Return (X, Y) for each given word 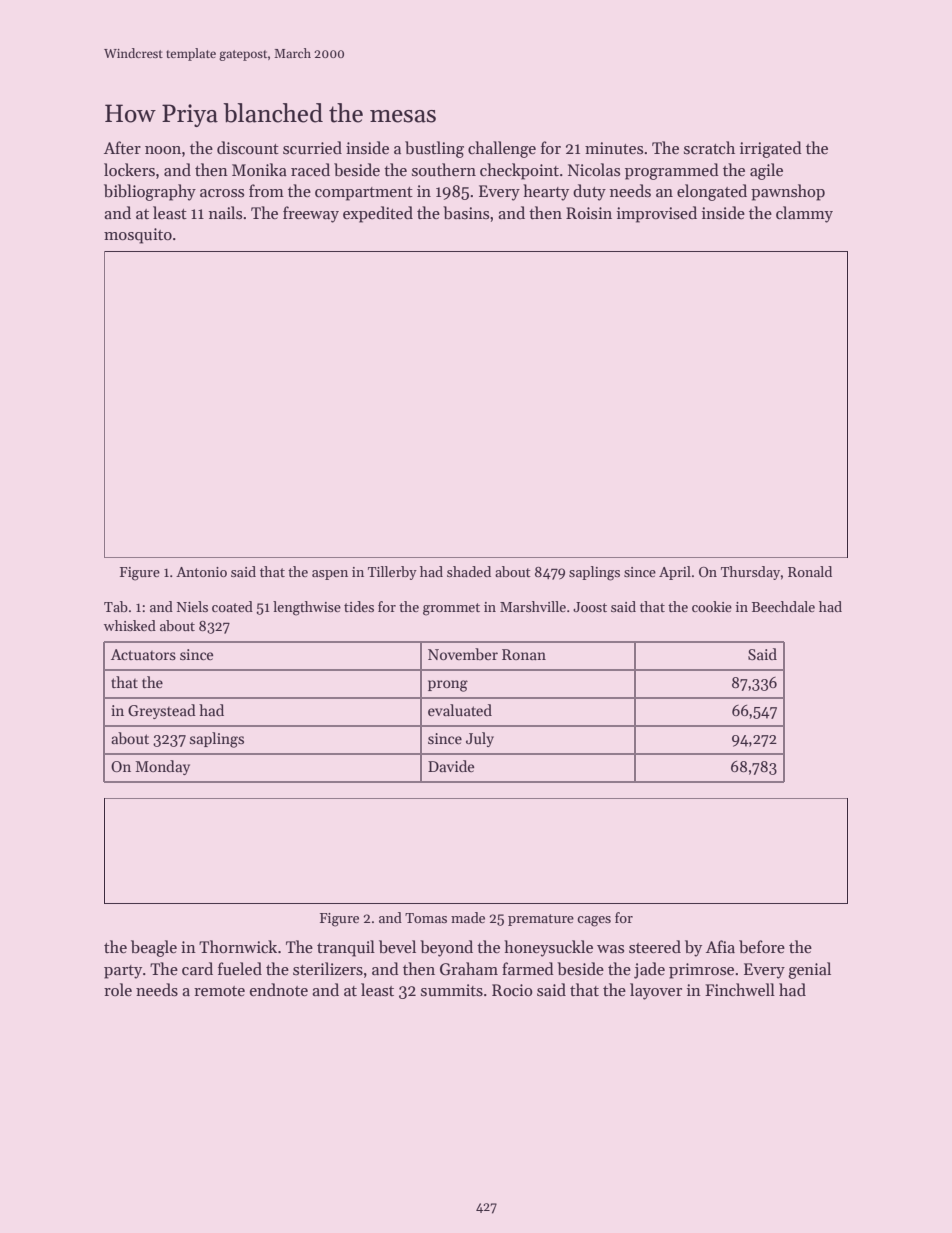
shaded (469, 571)
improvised (657, 214)
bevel (397, 946)
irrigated (771, 149)
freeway (311, 214)
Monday (162, 767)
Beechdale (783, 606)
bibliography (150, 192)
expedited (378, 214)
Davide (451, 766)
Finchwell (740, 989)
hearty (546, 192)
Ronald (810, 571)
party (123, 972)
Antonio (201, 572)
